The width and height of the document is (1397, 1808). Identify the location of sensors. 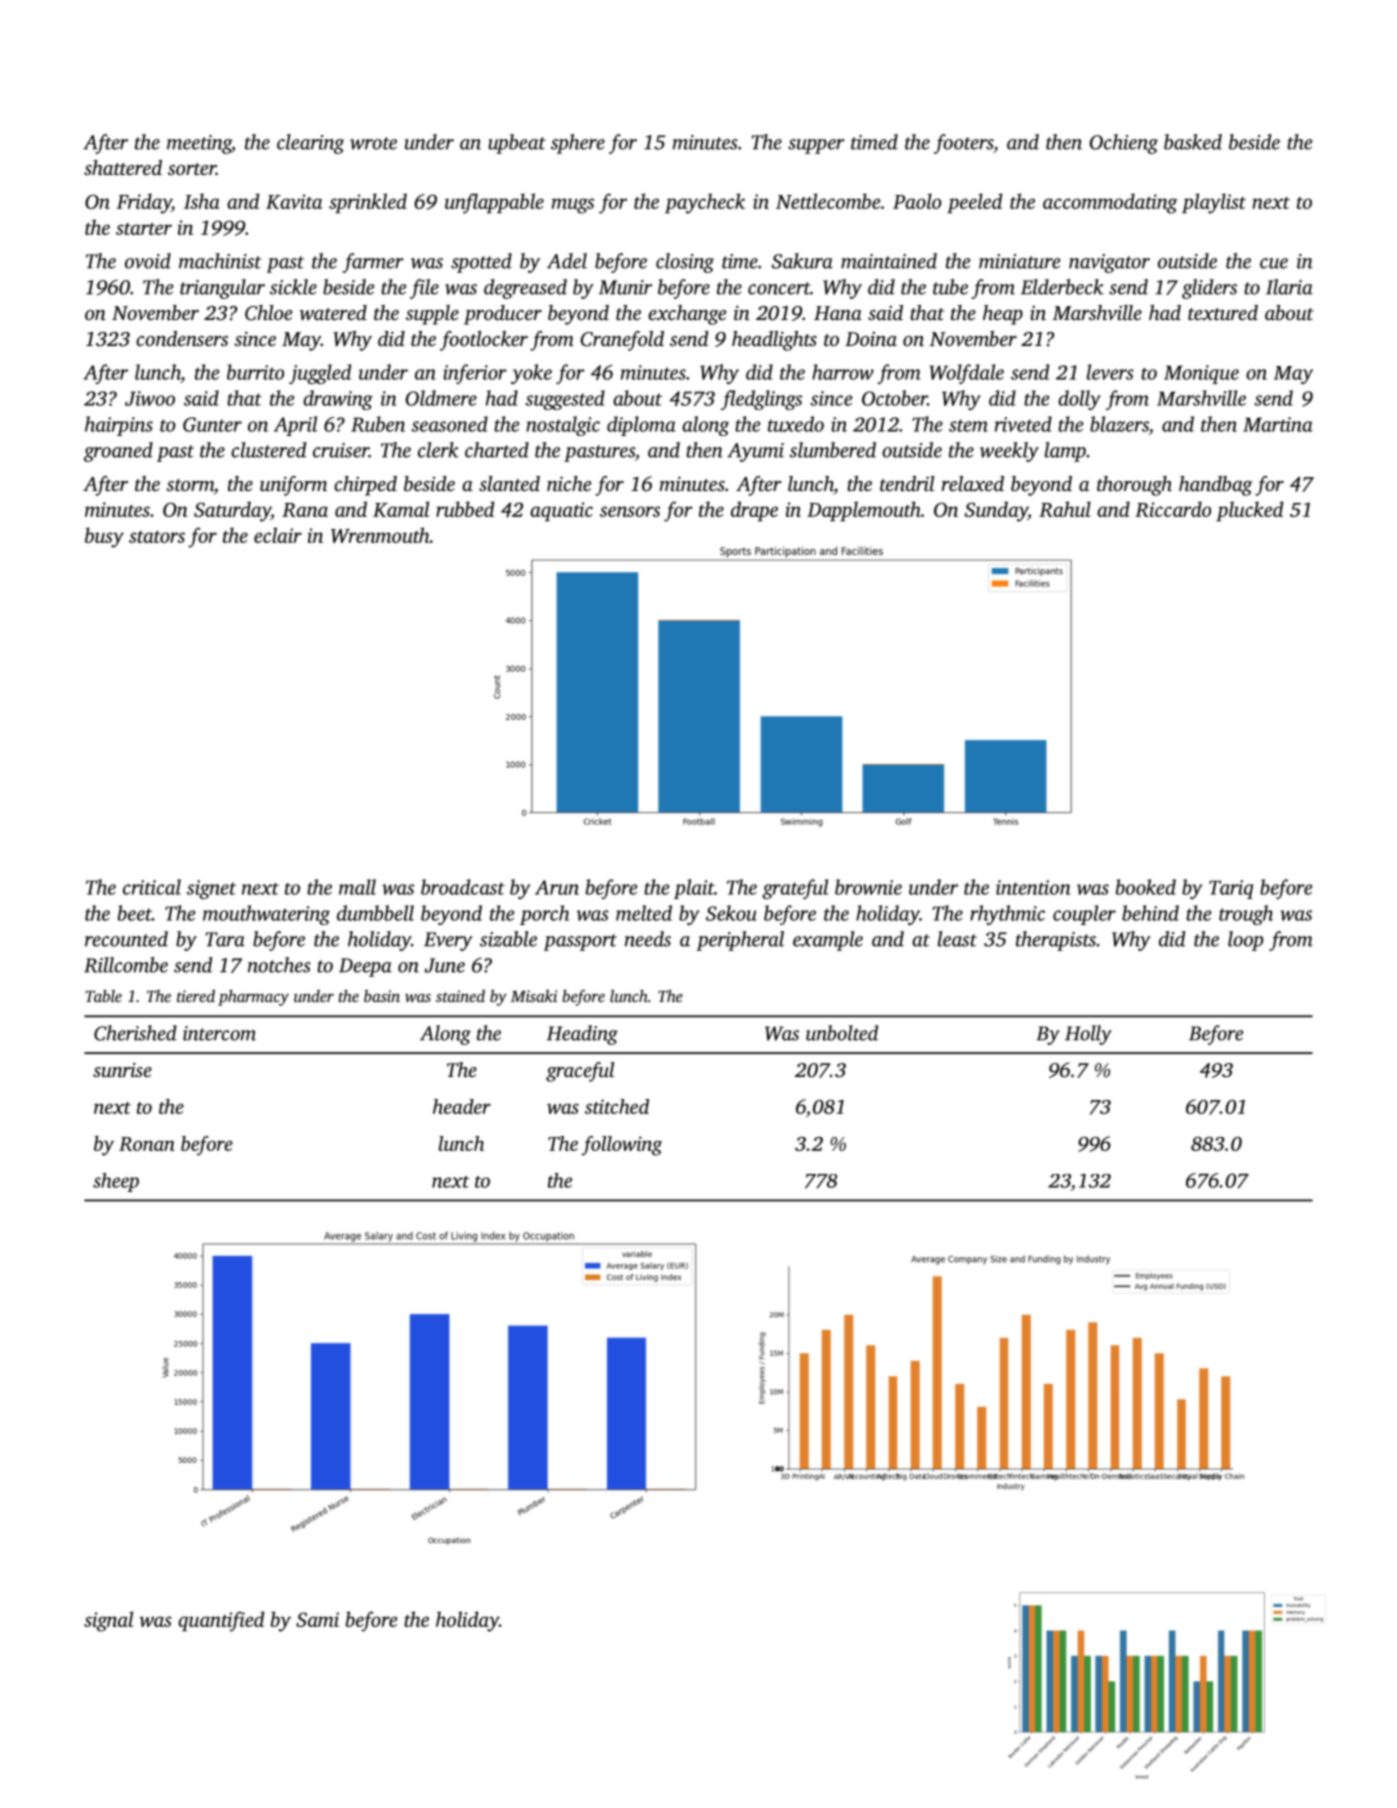
(630, 511).
